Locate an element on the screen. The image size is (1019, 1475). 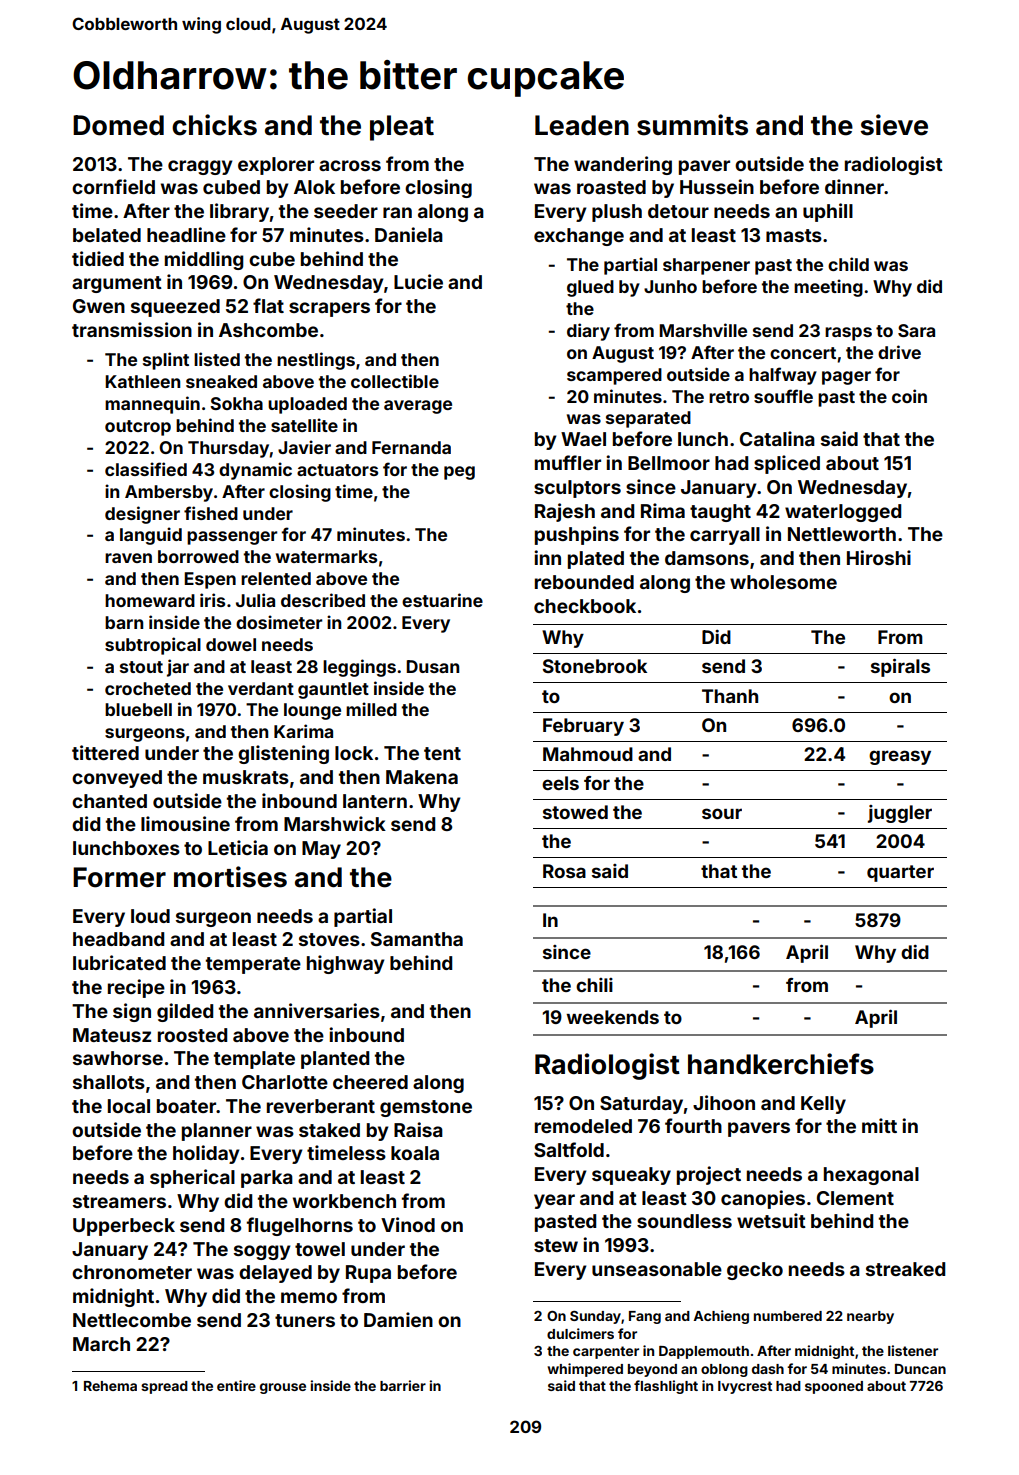
headband is located at coordinates (118, 939).
